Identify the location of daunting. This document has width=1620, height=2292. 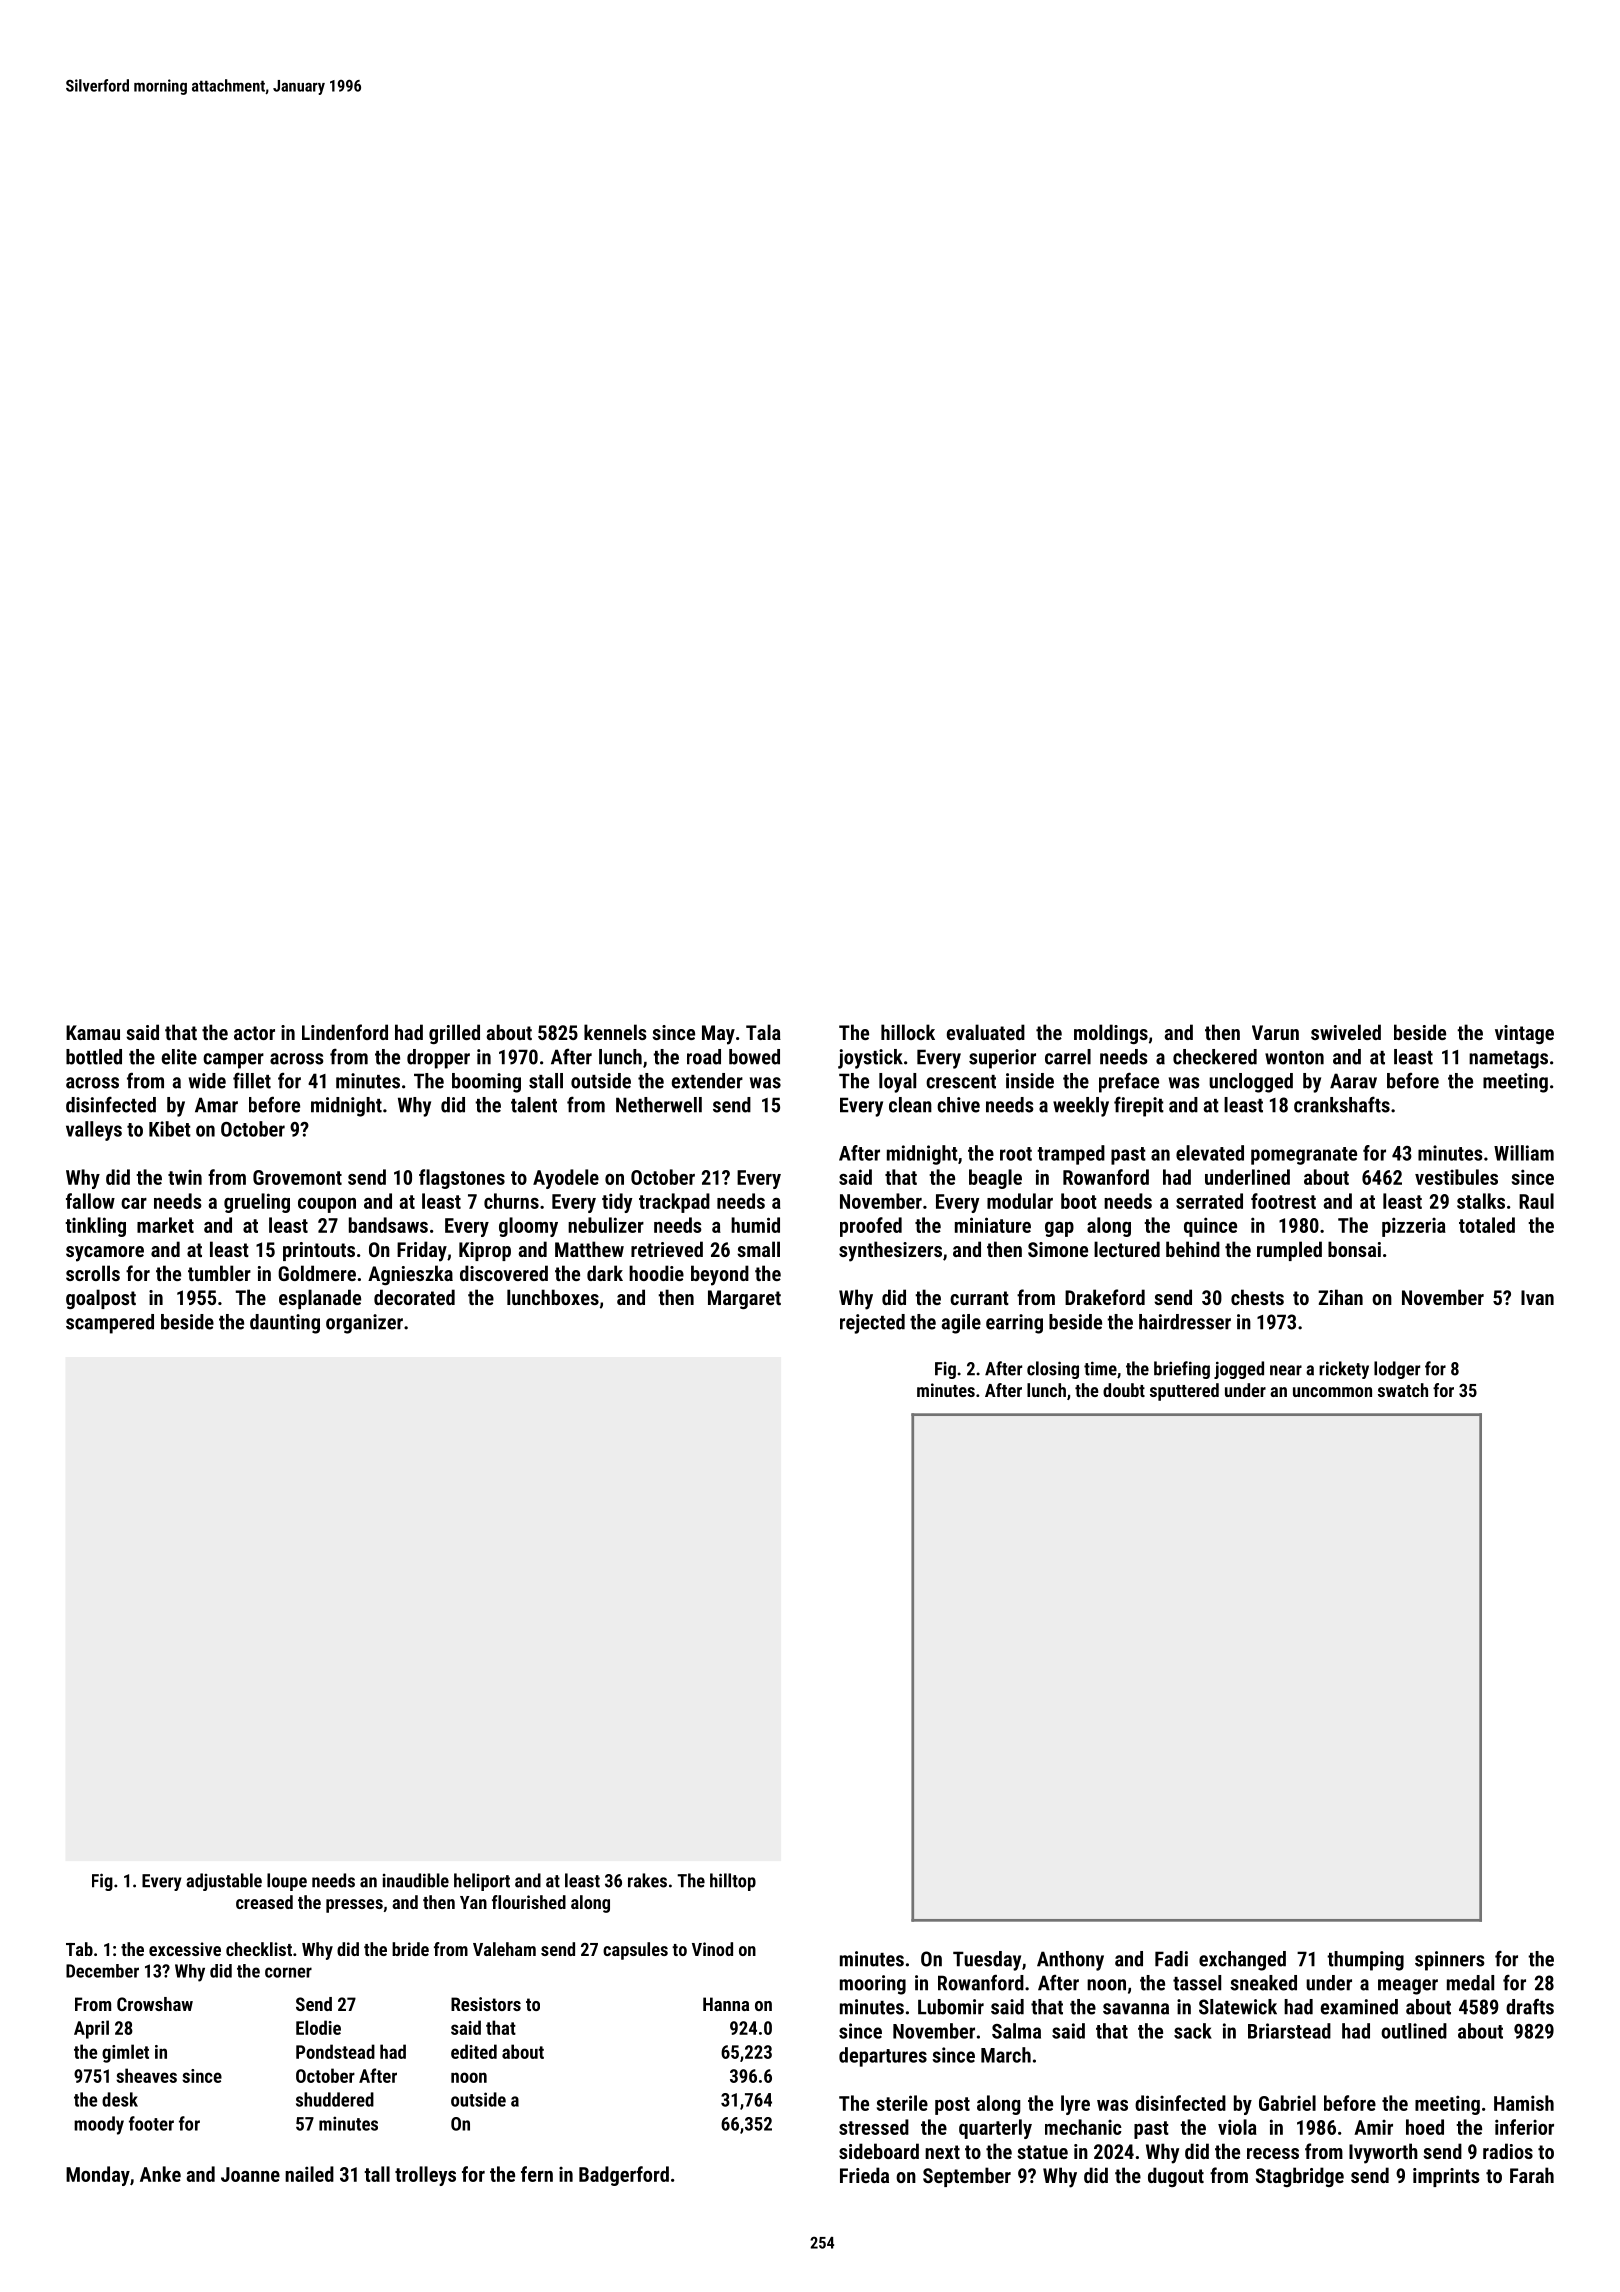
(285, 1324).
